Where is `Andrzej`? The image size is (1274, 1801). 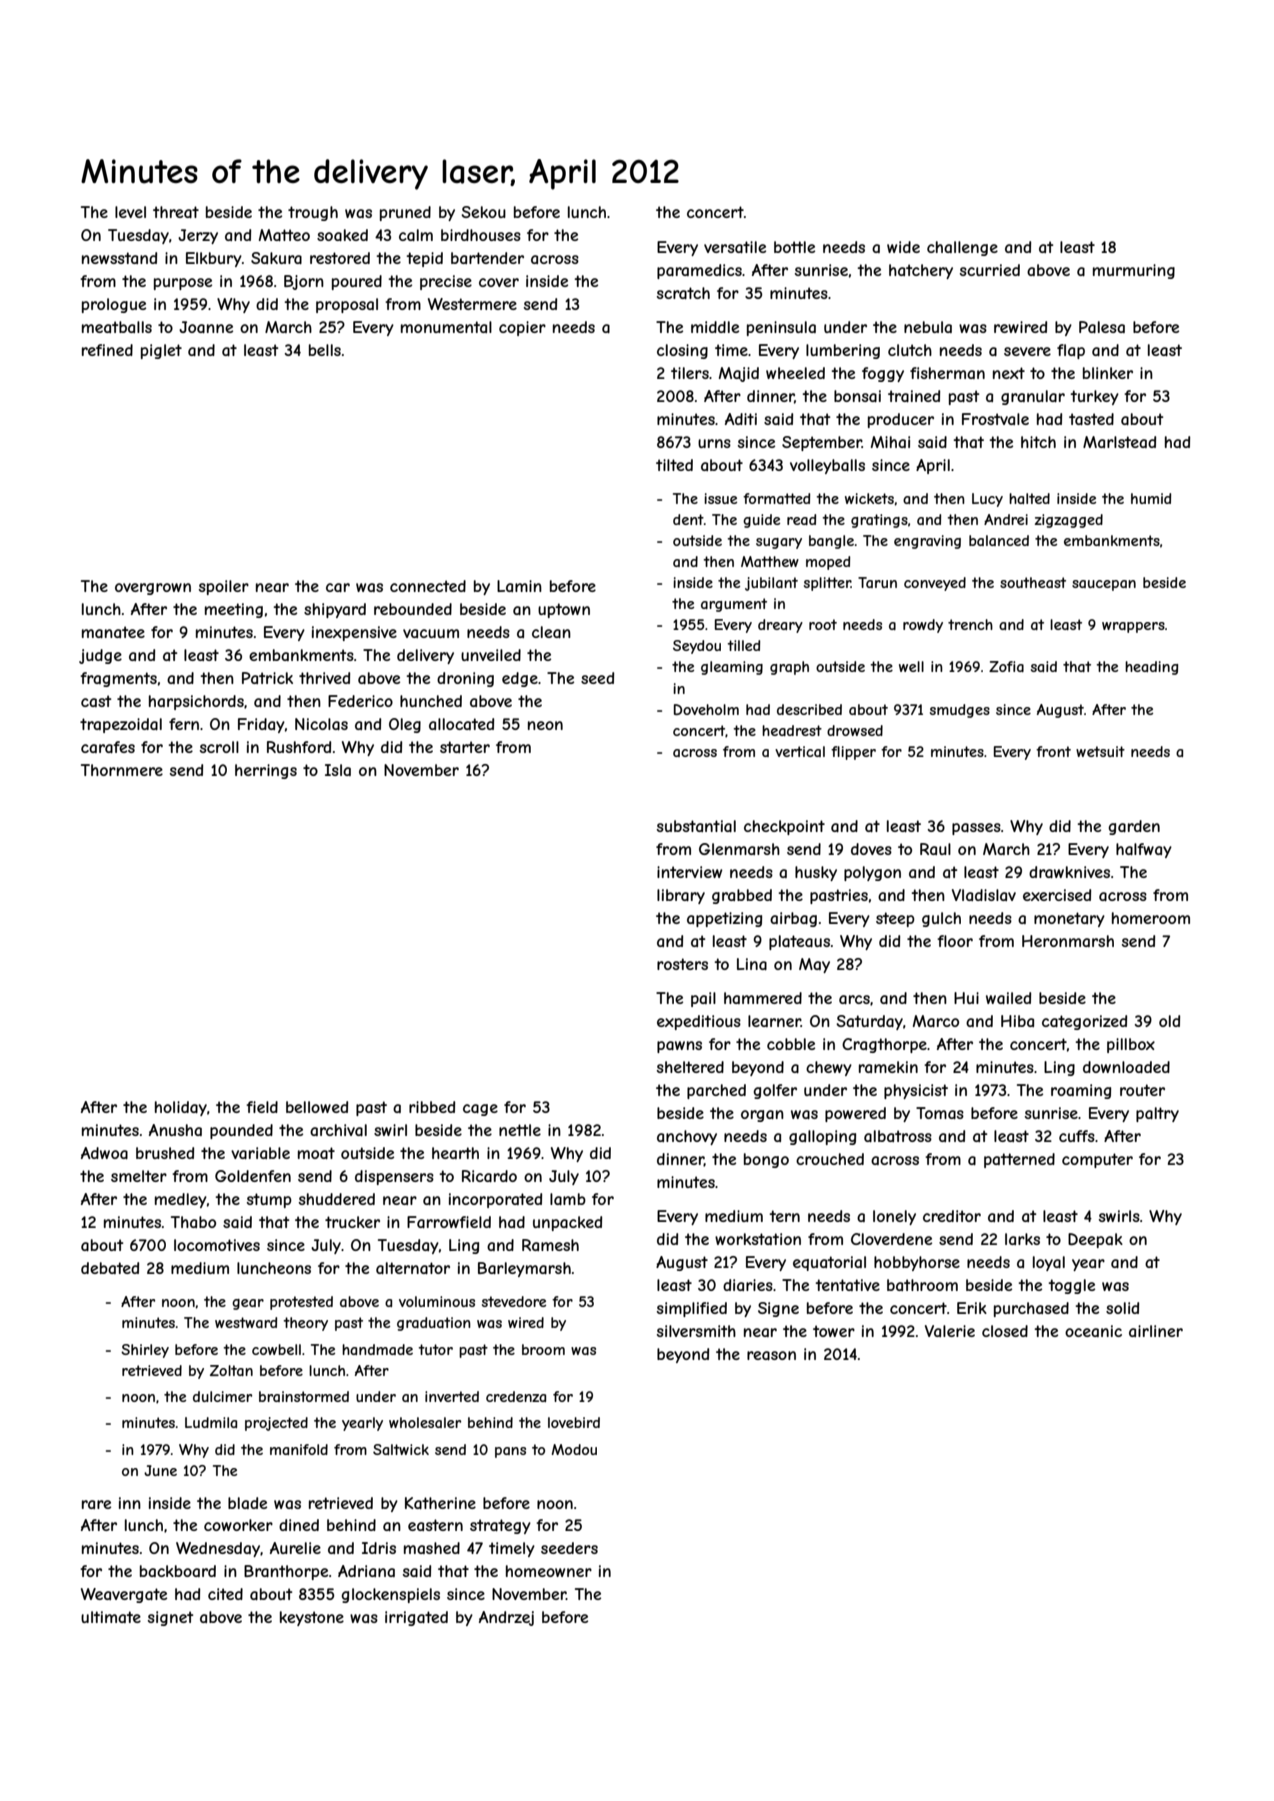
Andrzej is located at coordinates (506, 1618).
